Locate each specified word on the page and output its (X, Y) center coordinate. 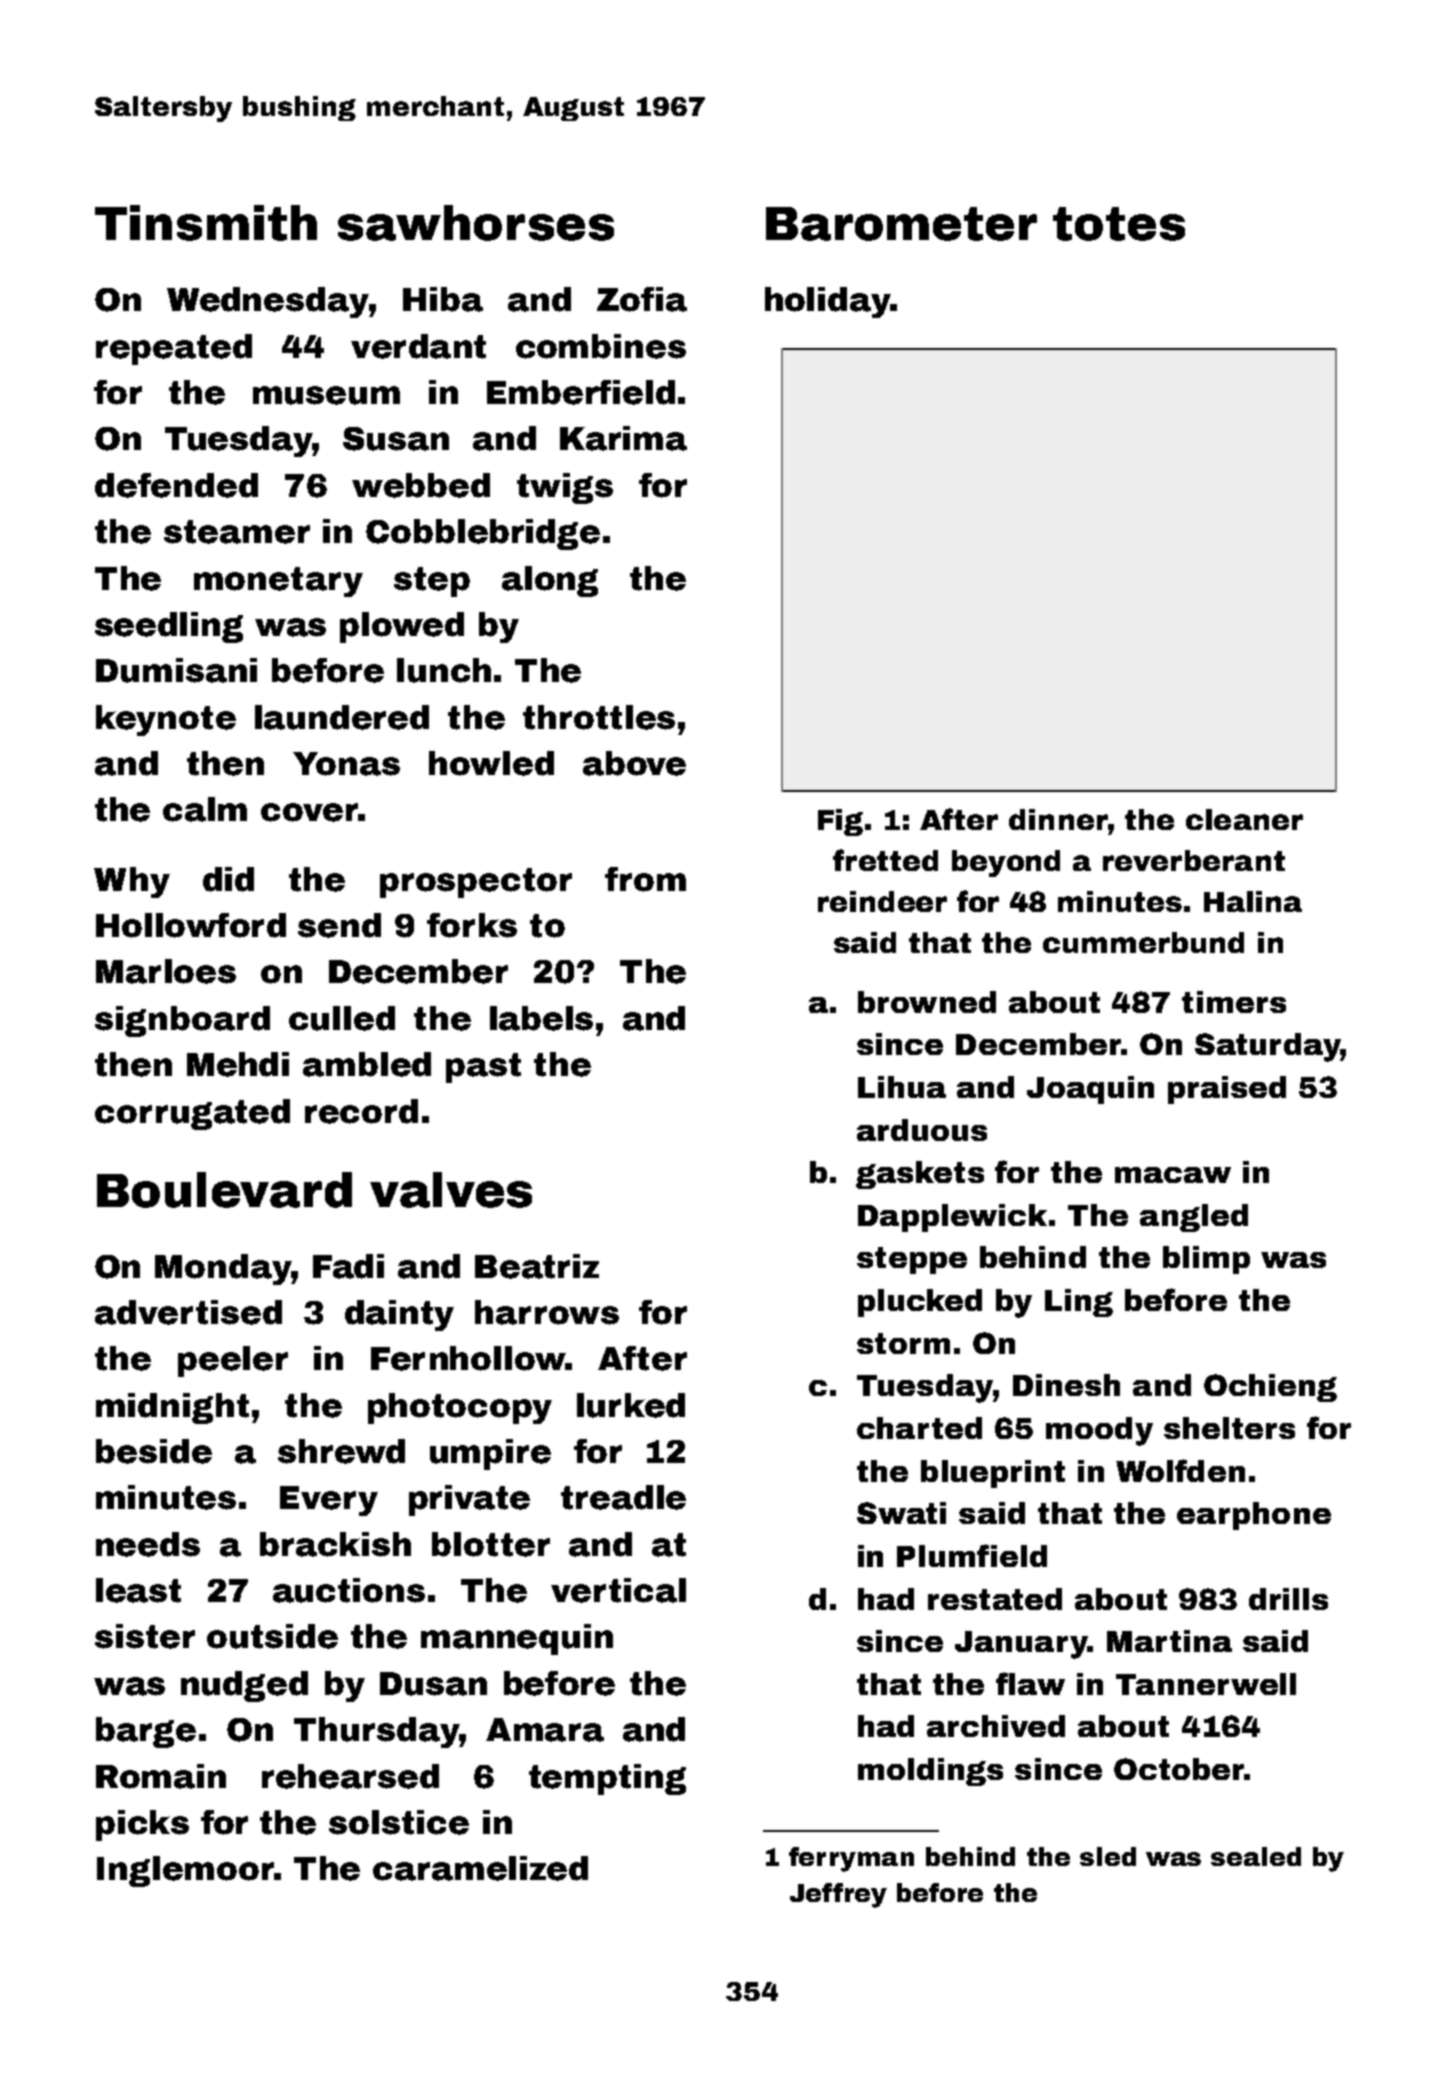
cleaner (1244, 819)
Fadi (348, 1266)
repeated (174, 349)
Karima (623, 438)
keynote (166, 720)
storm (903, 1343)
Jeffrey (838, 1895)
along (550, 581)
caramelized (480, 1868)
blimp (1206, 1260)
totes (1119, 224)
